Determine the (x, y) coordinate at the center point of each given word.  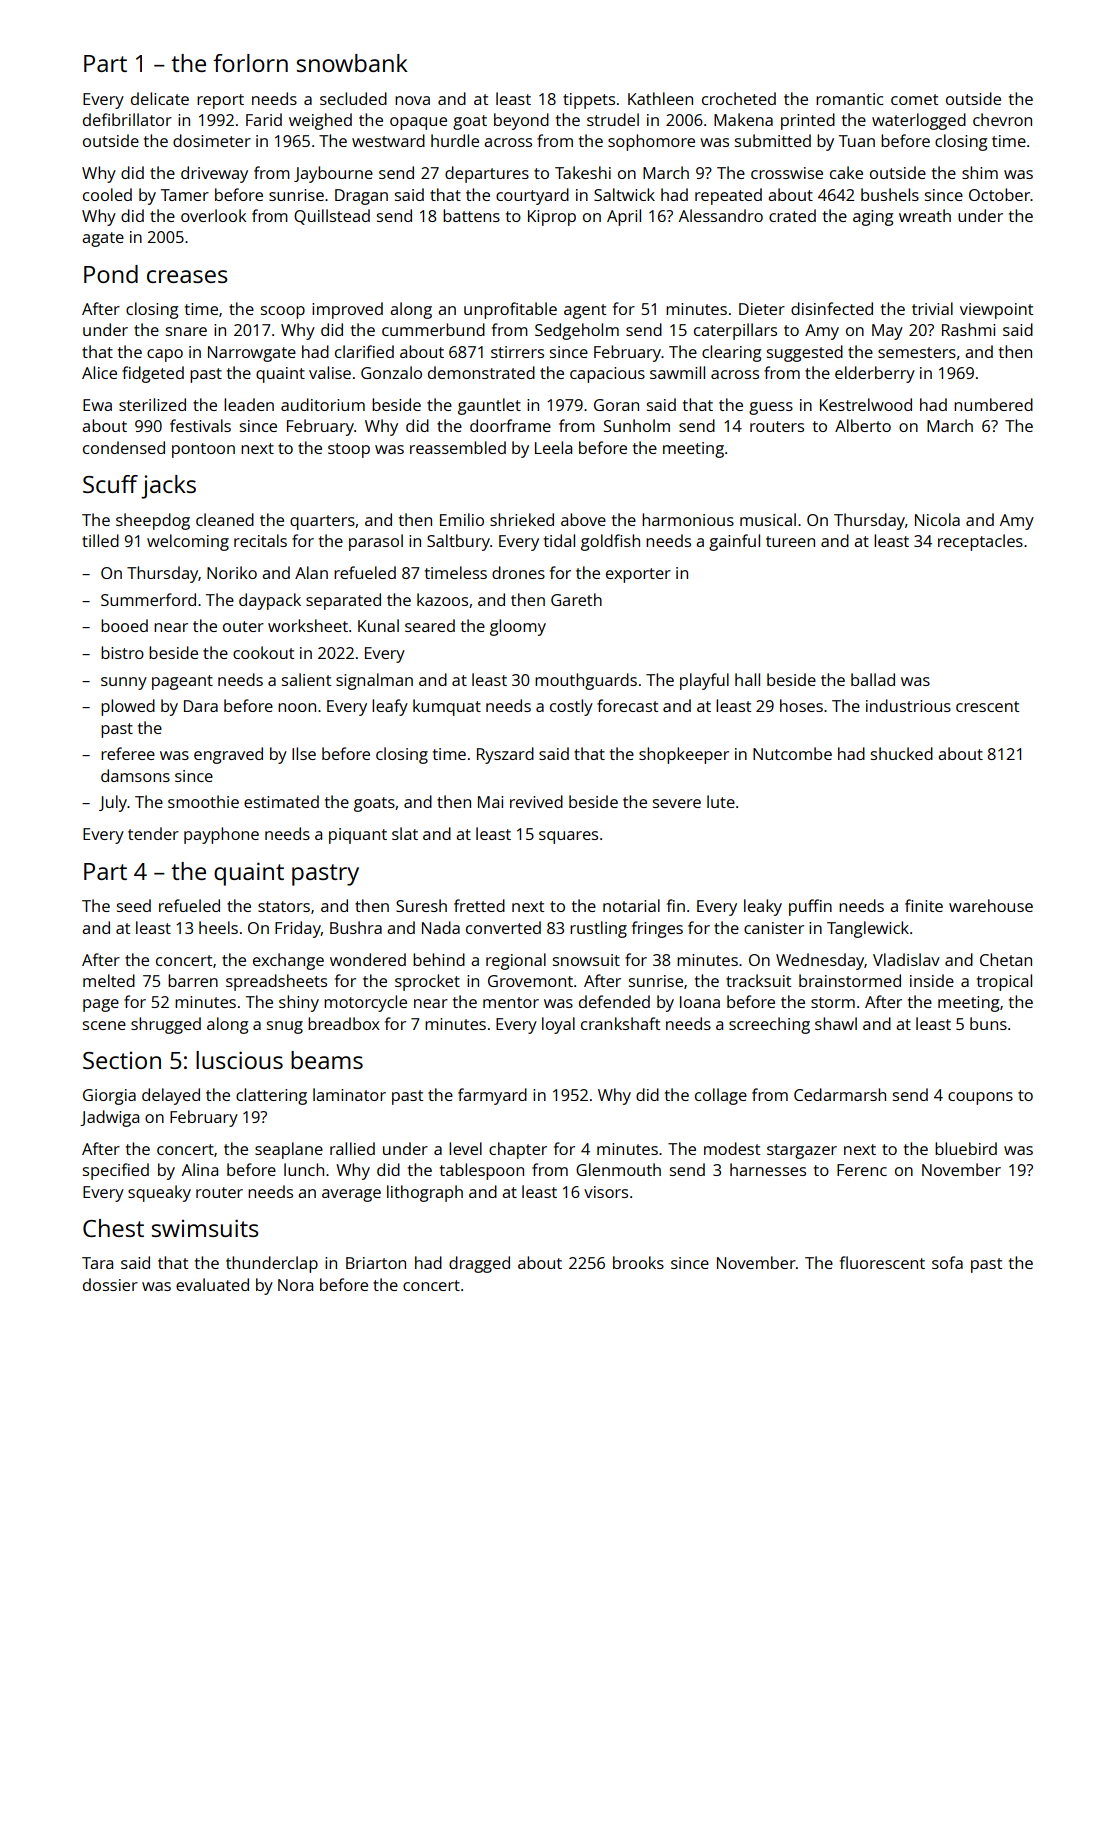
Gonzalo (391, 372)
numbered (993, 404)
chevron (1002, 119)
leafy (390, 707)
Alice (99, 372)
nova (412, 100)
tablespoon (482, 1171)
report (220, 101)
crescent (987, 706)
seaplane (289, 1150)
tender (153, 833)
